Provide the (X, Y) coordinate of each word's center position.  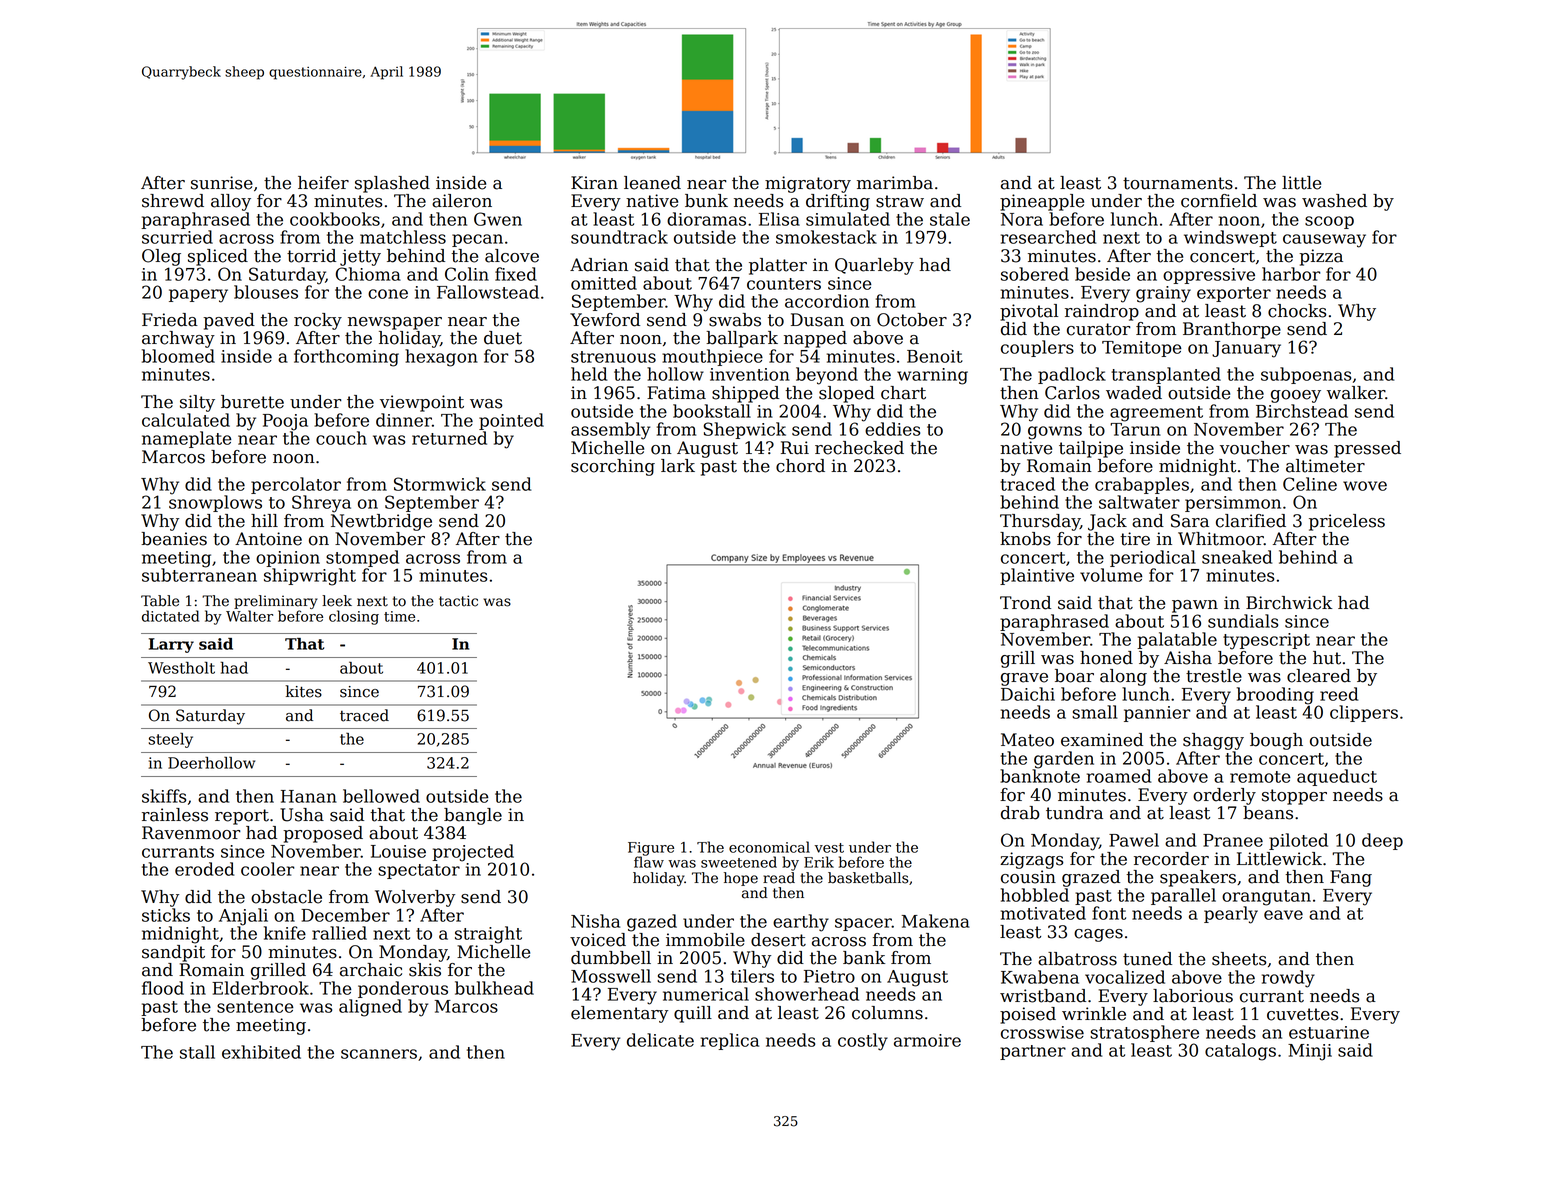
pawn (1195, 606)
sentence (255, 1007)
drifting (838, 202)
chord (800, 466)
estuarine (1329, 1032)
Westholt (181, 667)
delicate (660, 1040)
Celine (1310, 484)
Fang (1351, 878)
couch (341, 438)
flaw (649, 862)
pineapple (1042, 202)
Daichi (1028, 694)
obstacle (286, 897)
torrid (311, 256)
